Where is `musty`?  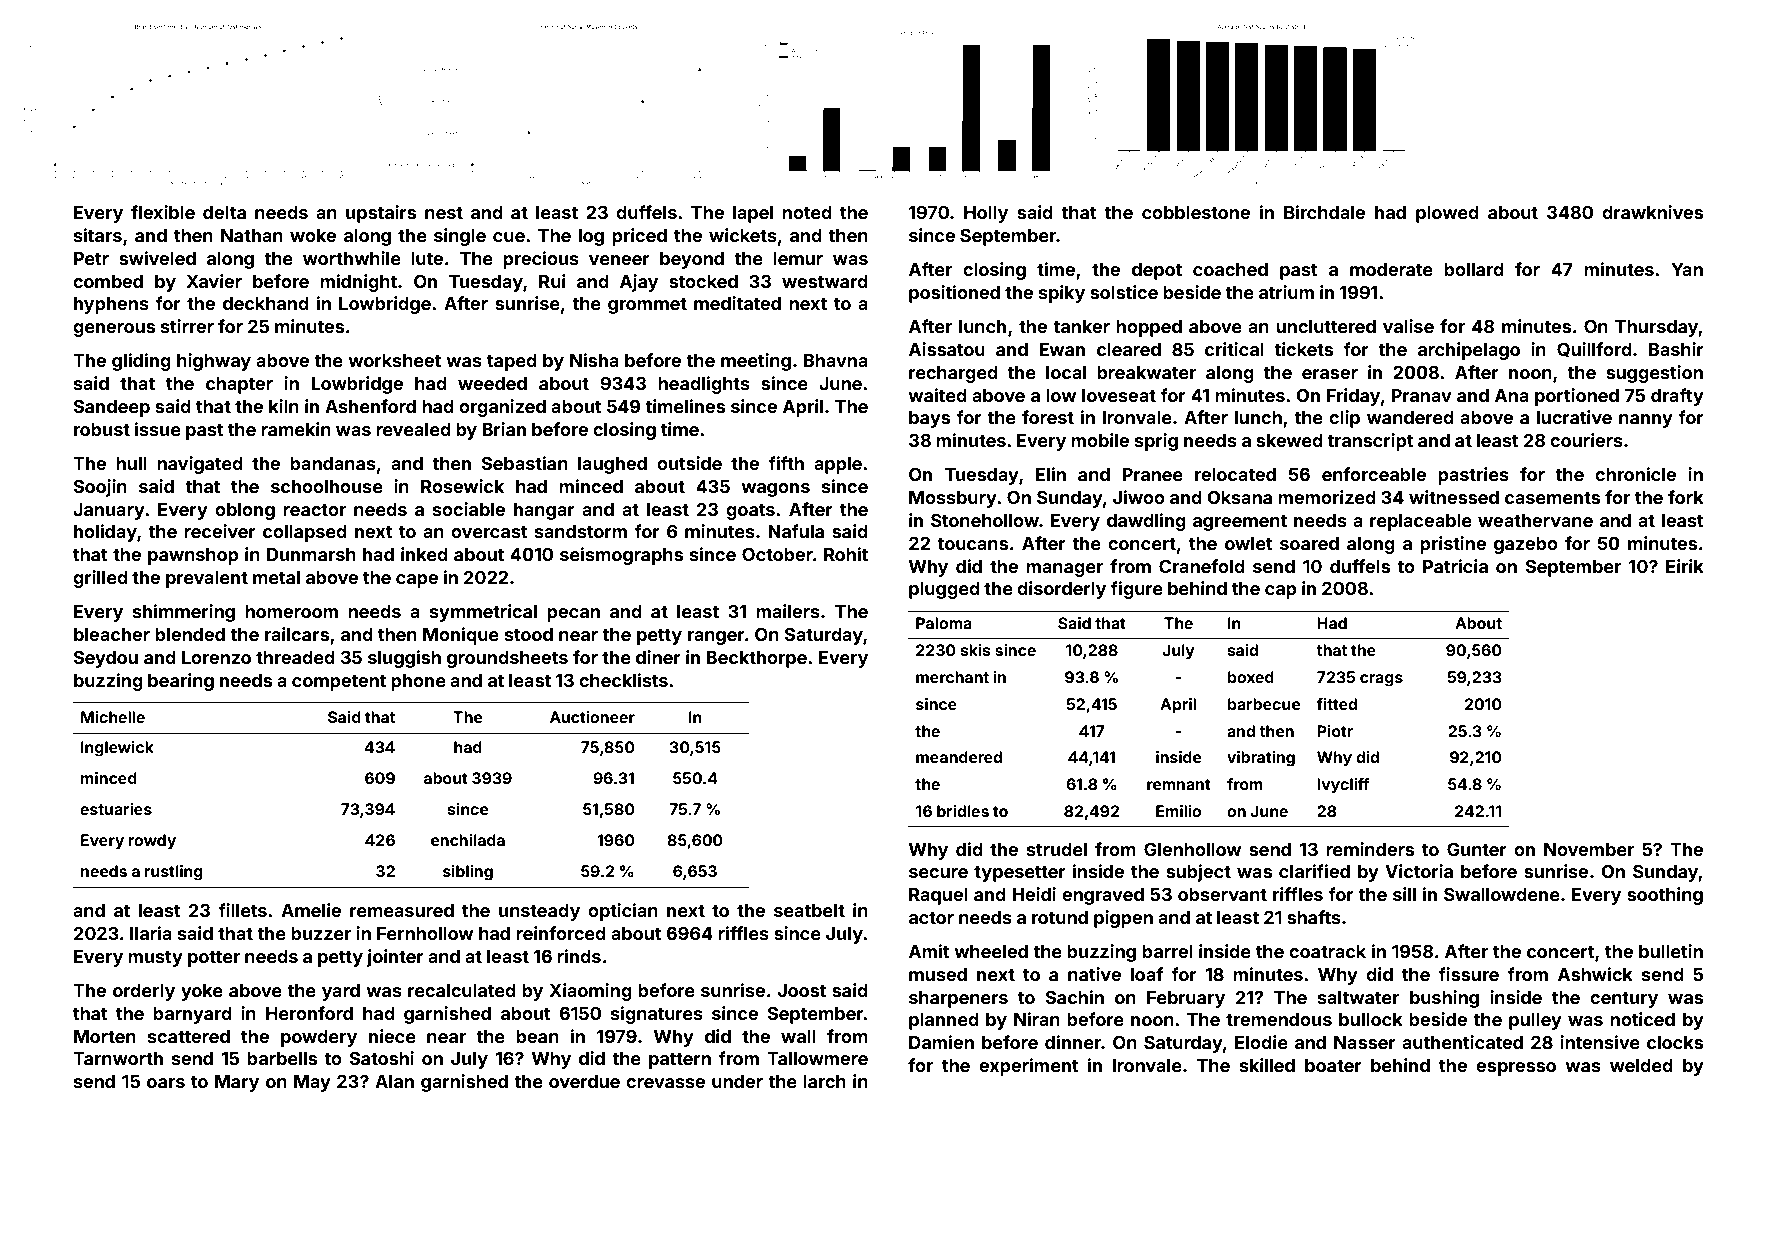
musty is located at coordinates (155, 959).
